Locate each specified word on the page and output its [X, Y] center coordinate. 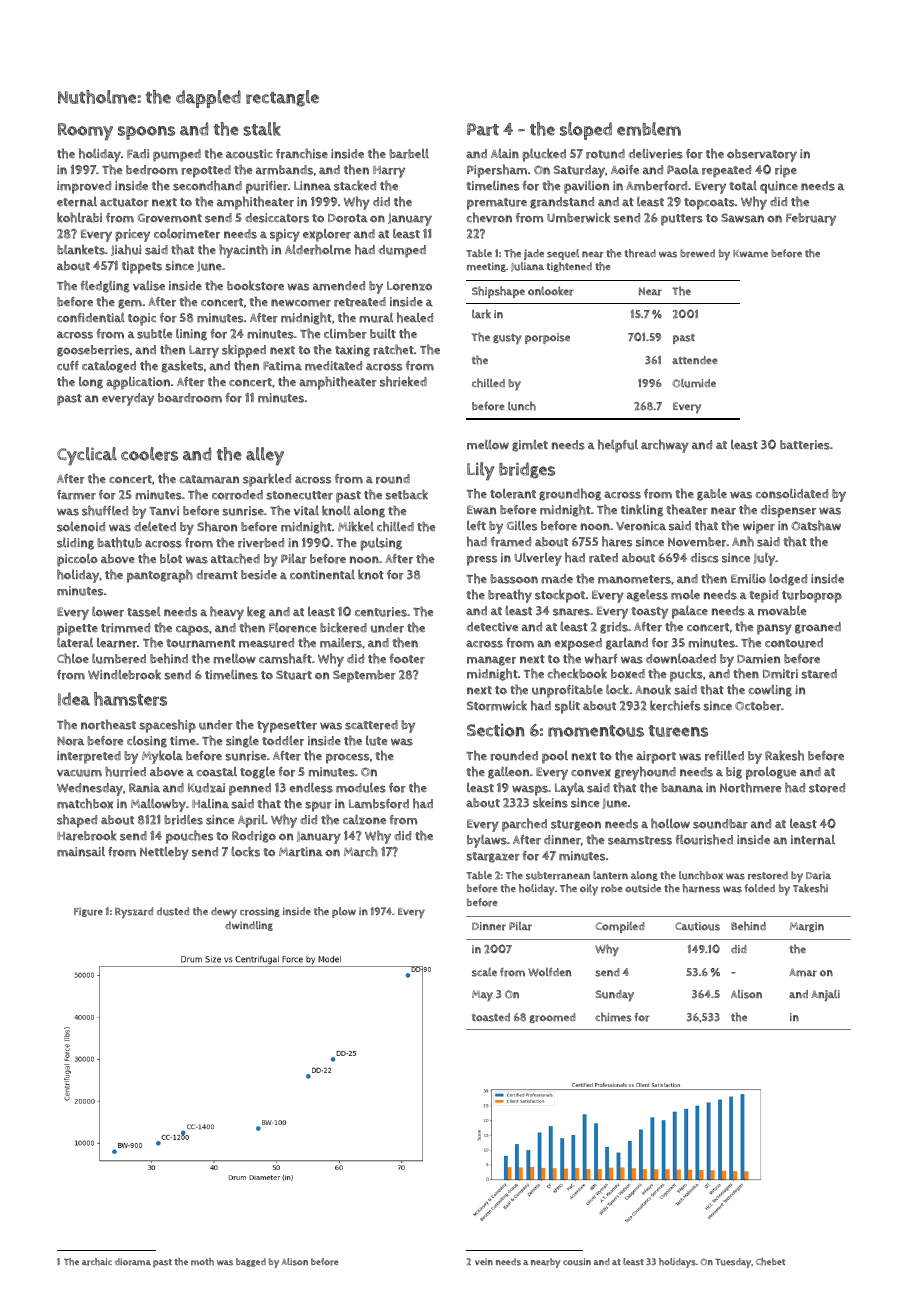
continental [322, 574]
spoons [146, 133]
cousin [577, 1262]
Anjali [825, 995]
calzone [364, 819]
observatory [762, 155]
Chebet [771, 1262]
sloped [586, 131]
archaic [97, 1262]
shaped [77, 821]
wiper [759, 527]
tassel [144, 611]
